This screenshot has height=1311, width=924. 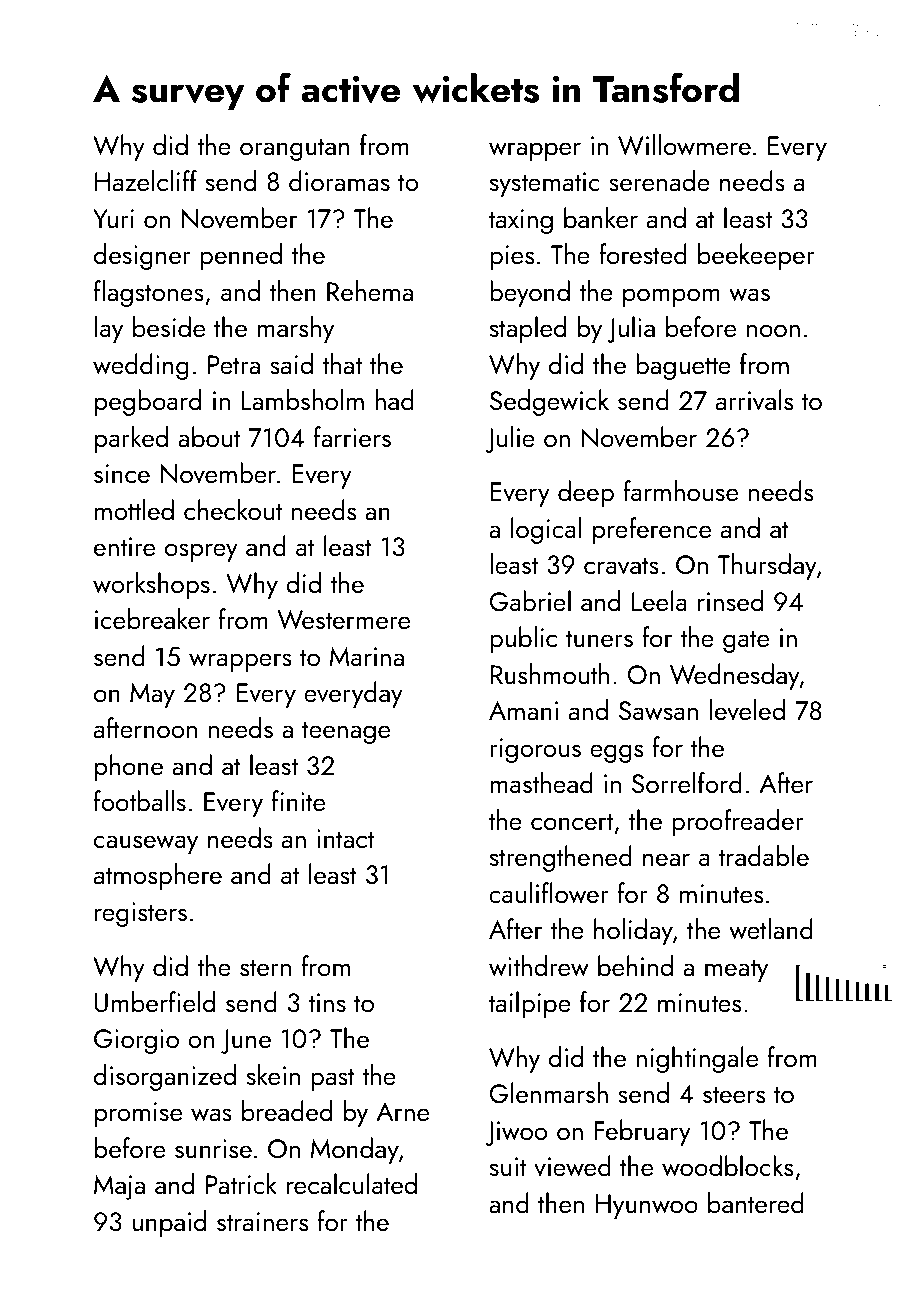 I want to click on forested, so click(x=643, y=253).
